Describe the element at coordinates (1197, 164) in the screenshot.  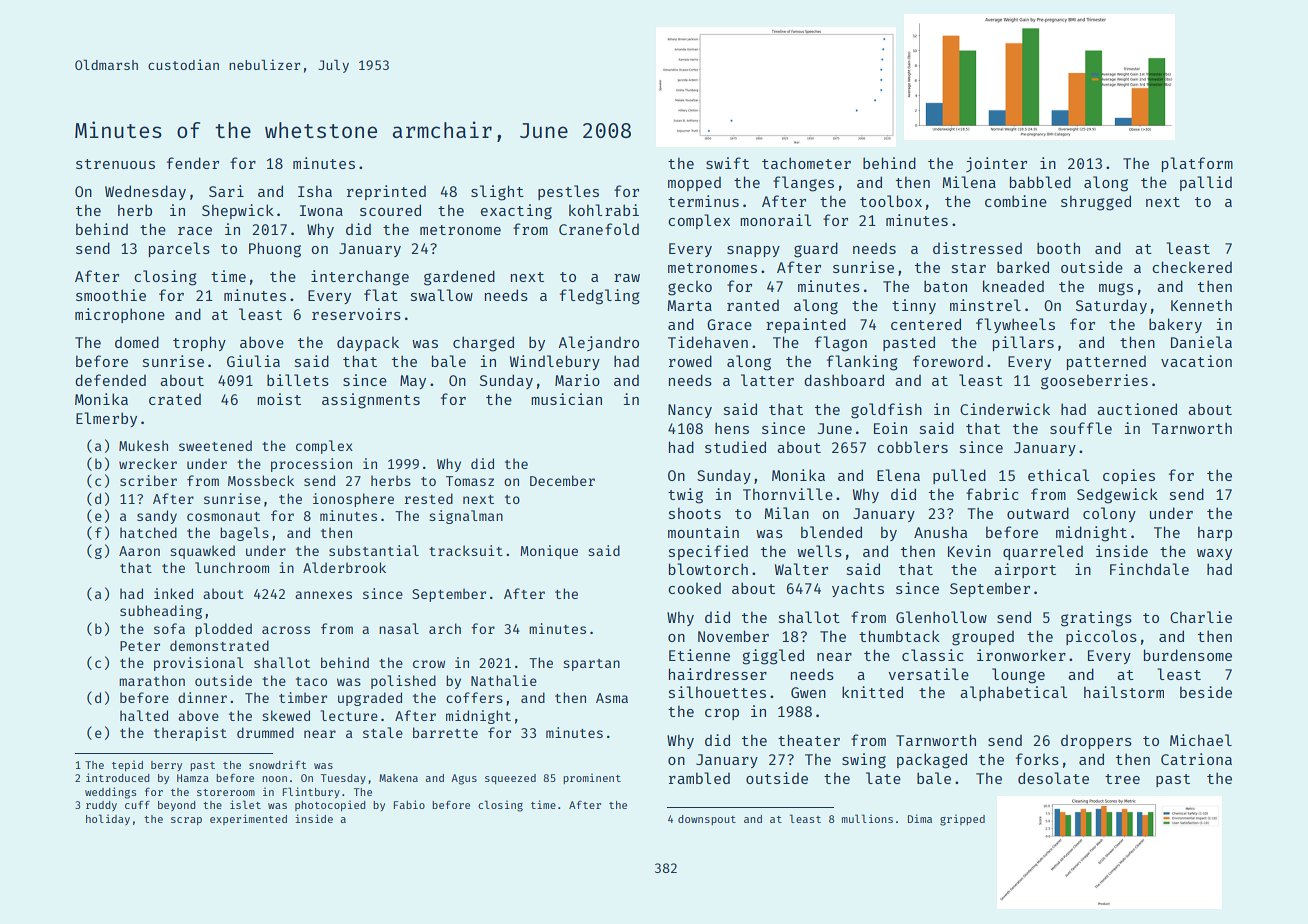
I see `platform` at that location.
